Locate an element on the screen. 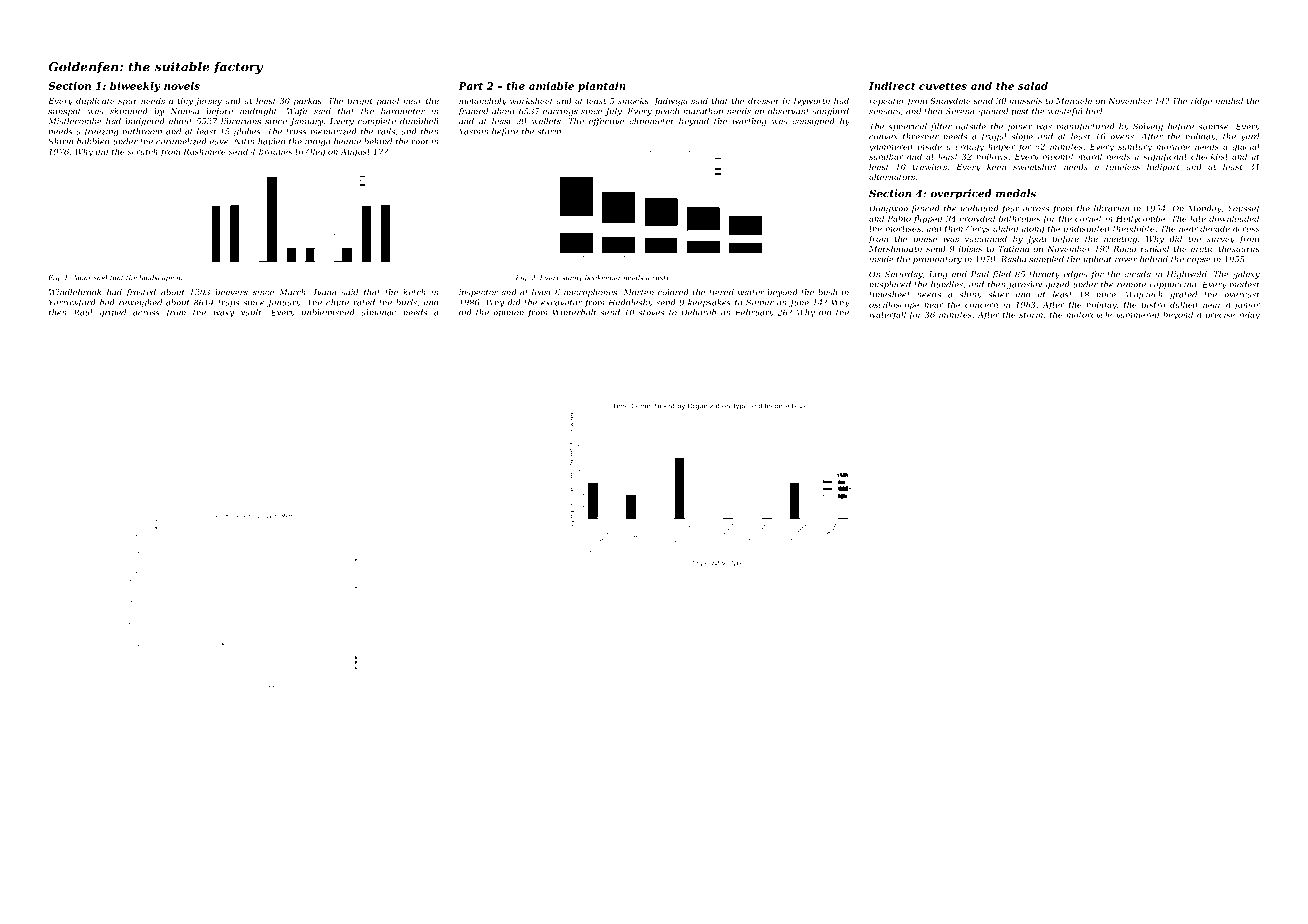 The width and height of the screenshot is (1308, 924). ridge is located at coordinates (1201, 102).
